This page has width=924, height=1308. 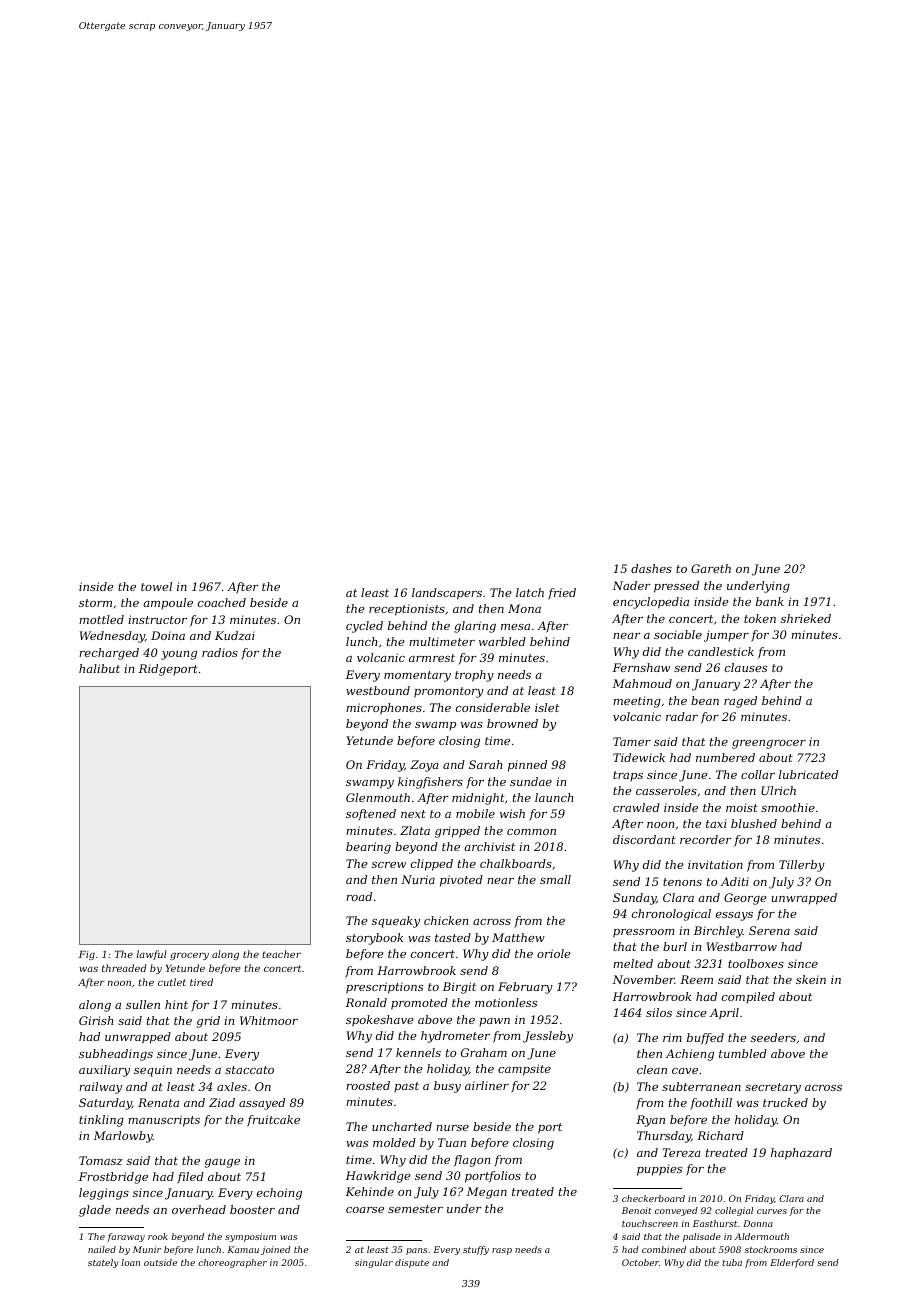 What do you see at coordinates (232, 1263) in the page?
I see `choreographer` at bounding box center [232, 1263].
